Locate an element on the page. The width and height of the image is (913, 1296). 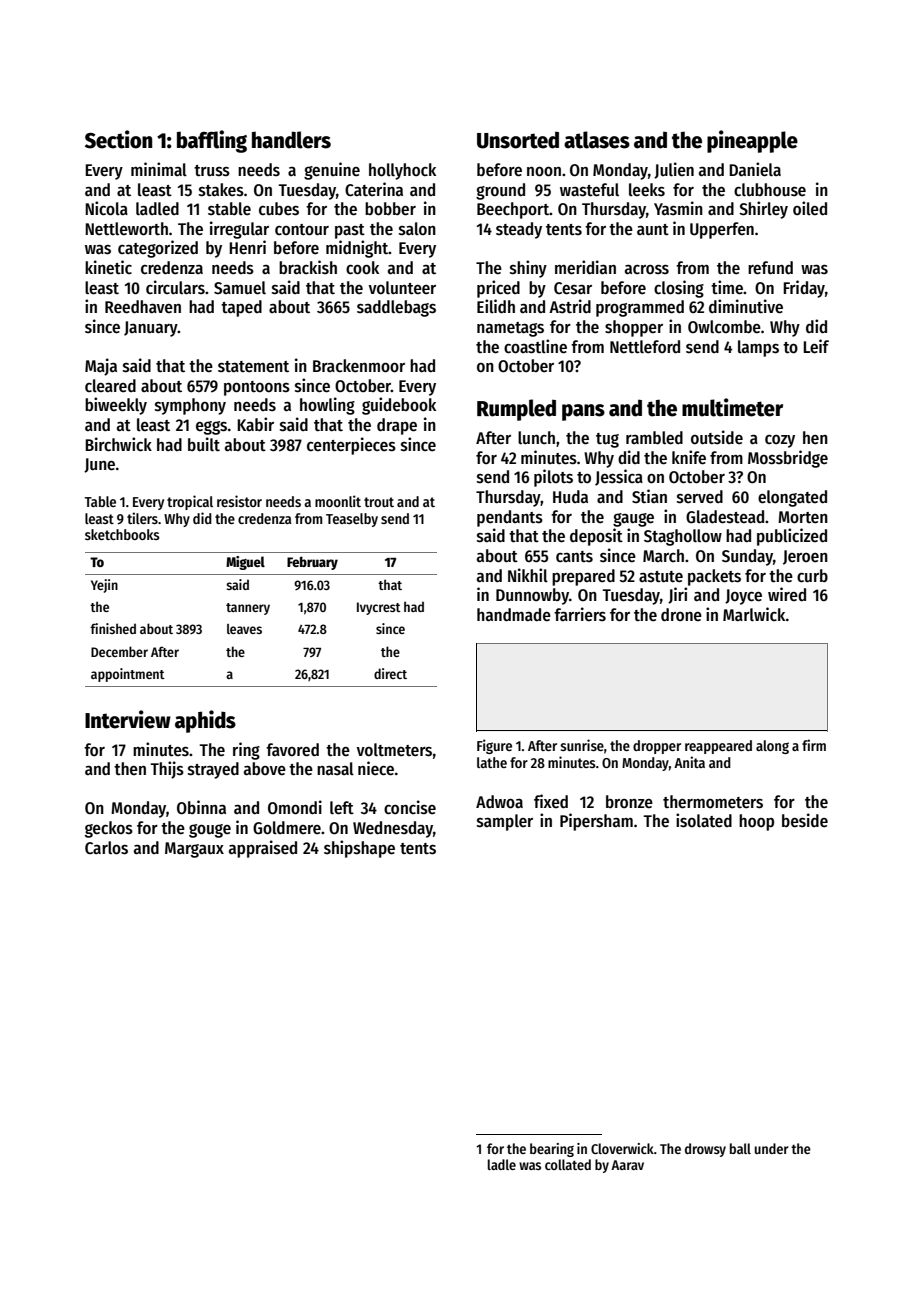
moonlit is located at coordinates (338, 501).
